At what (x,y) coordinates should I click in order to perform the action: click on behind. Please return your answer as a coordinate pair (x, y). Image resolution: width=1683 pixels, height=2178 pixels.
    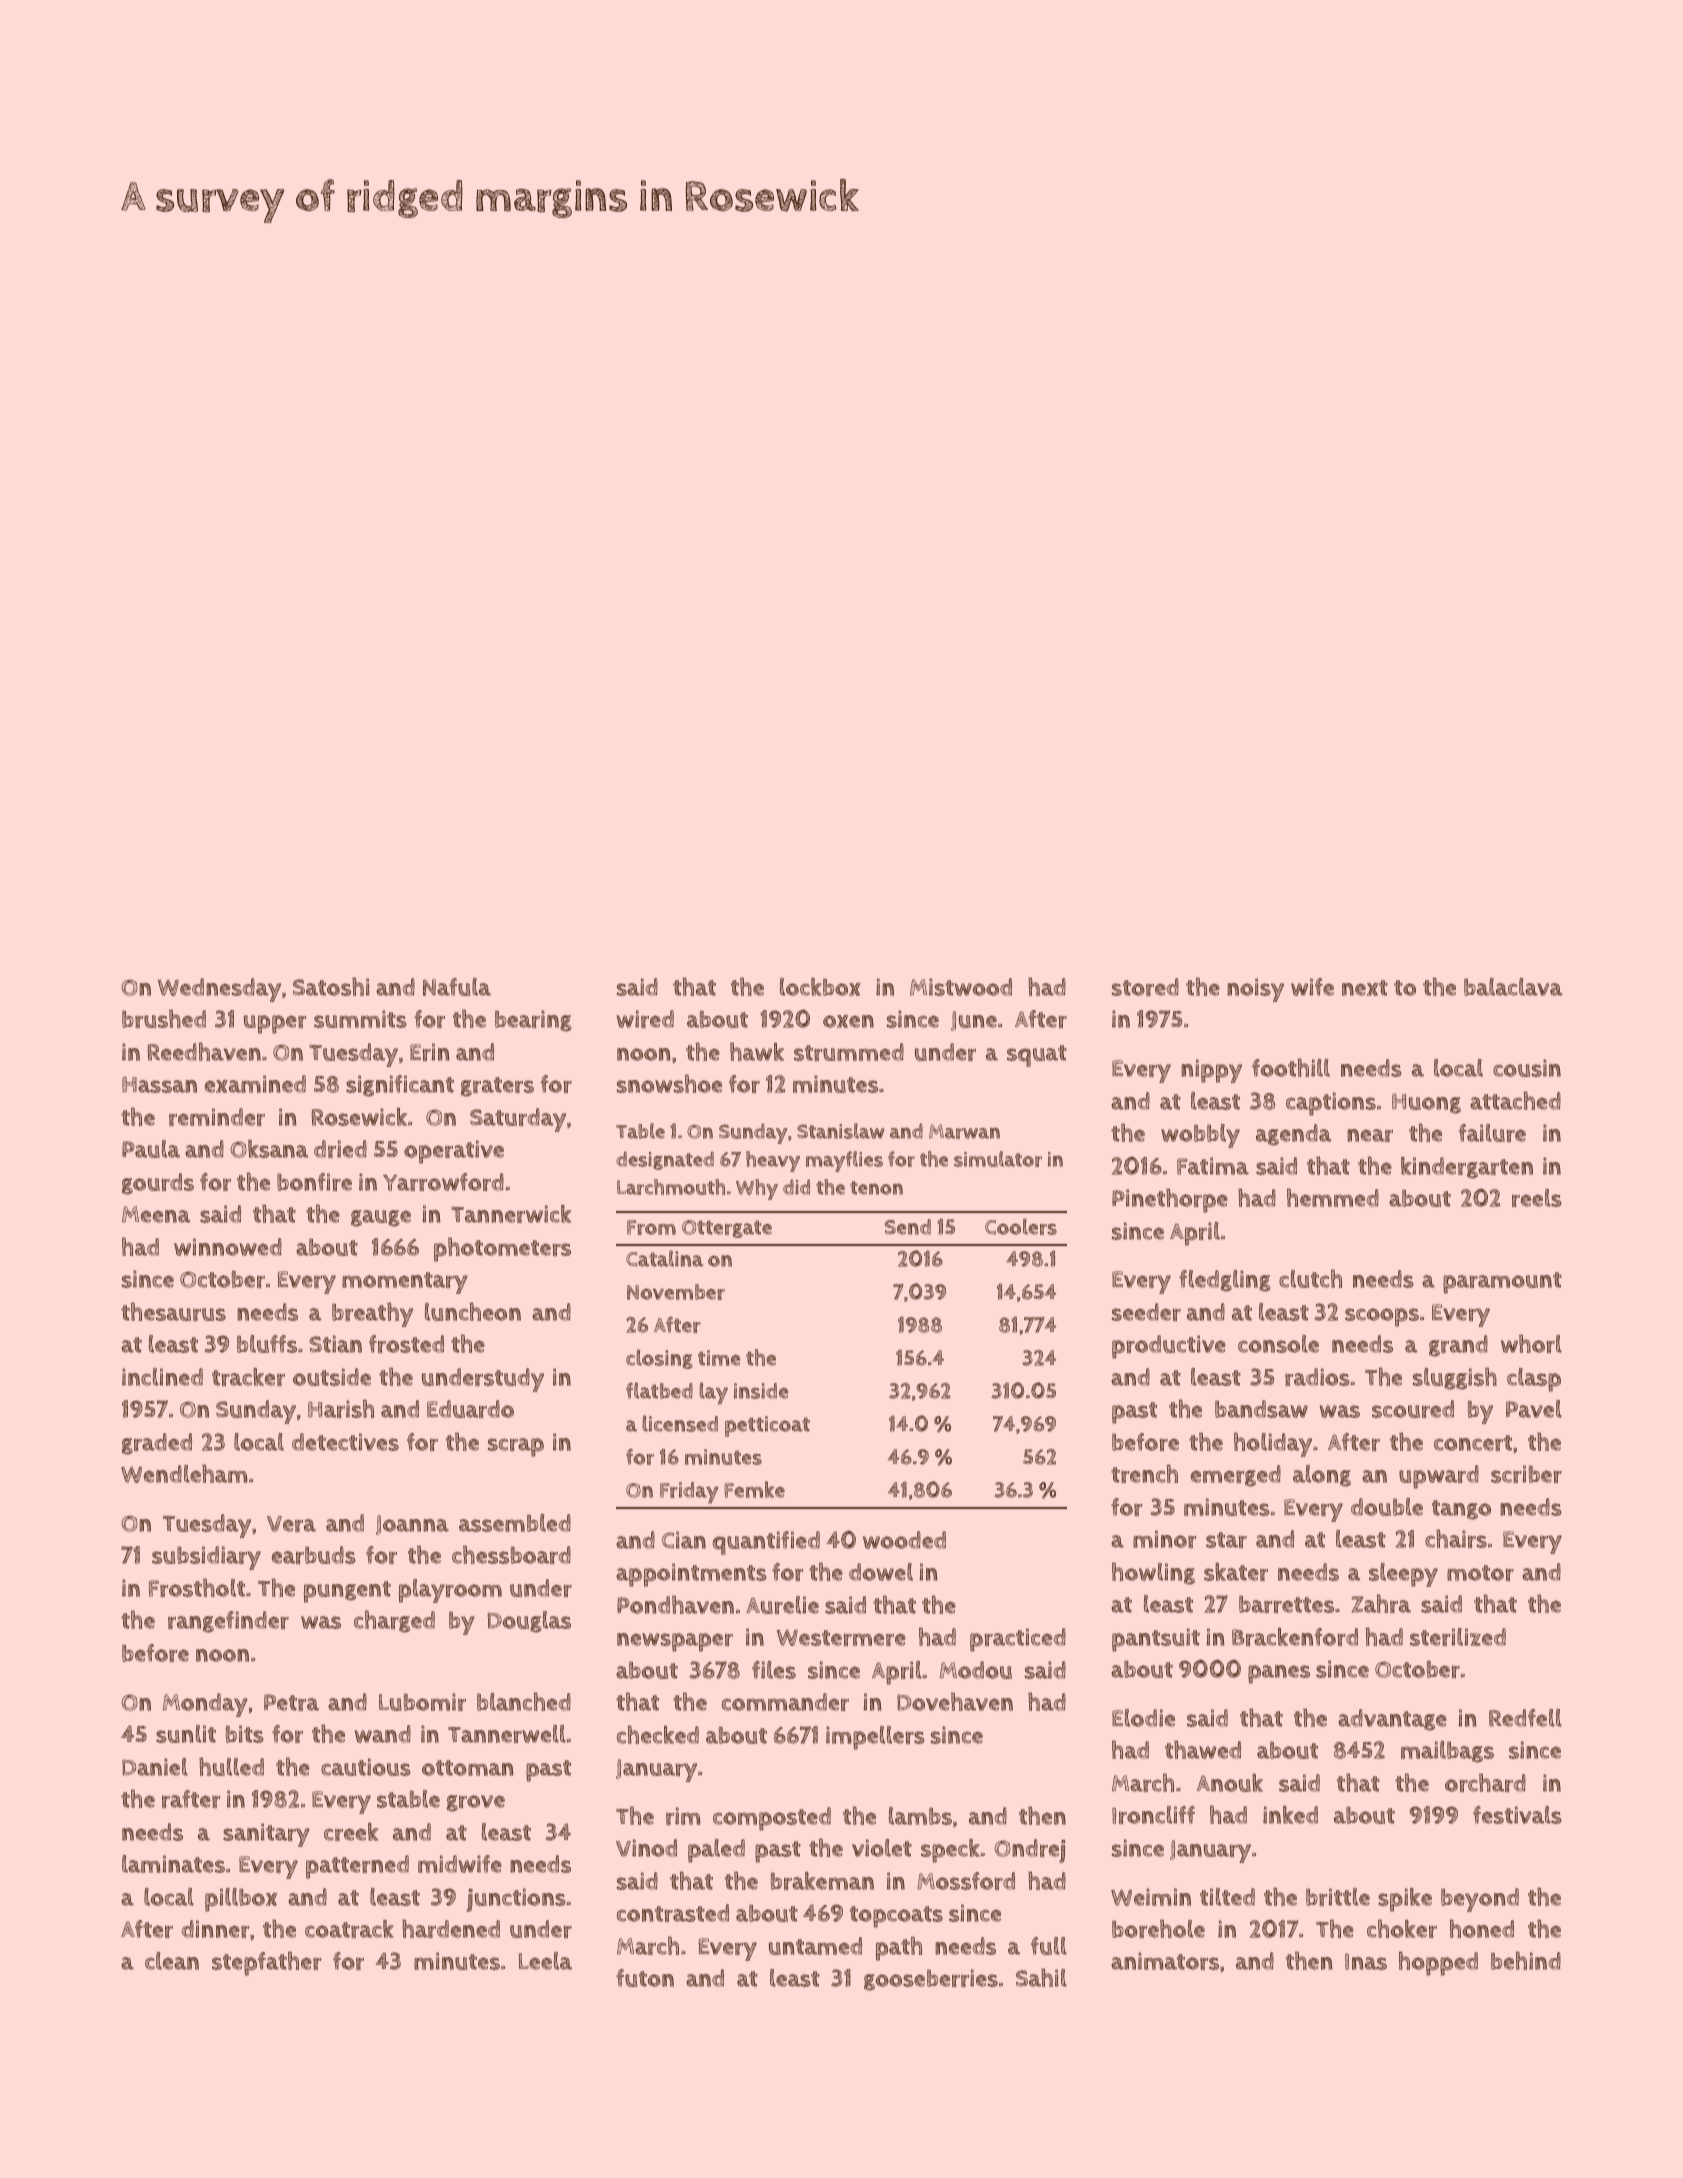
    Looking at the image, I should click on (1526, 1960).
